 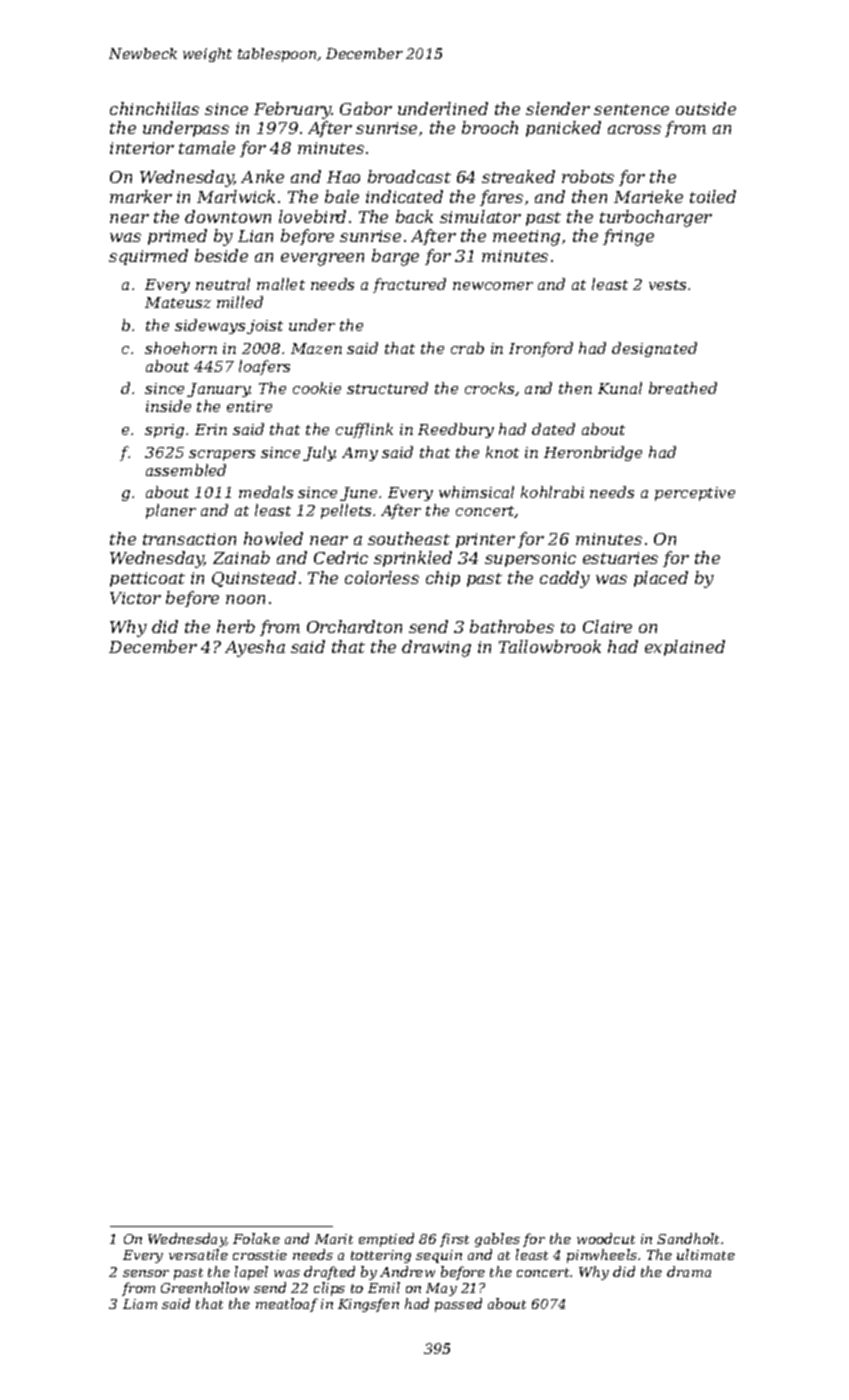 I want to click on passed, so click(x=458, y=1305).
